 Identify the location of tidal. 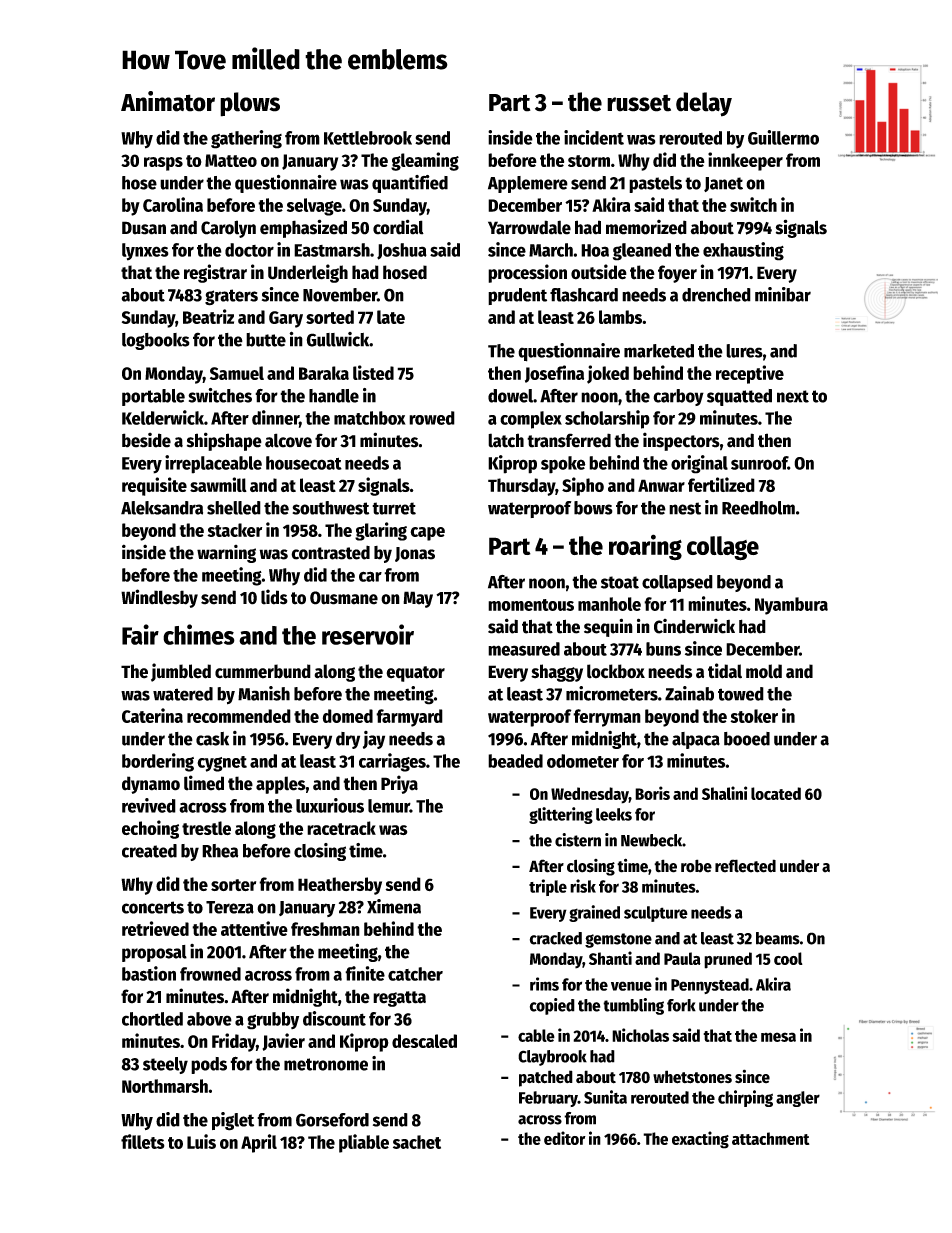
(725, 671).
